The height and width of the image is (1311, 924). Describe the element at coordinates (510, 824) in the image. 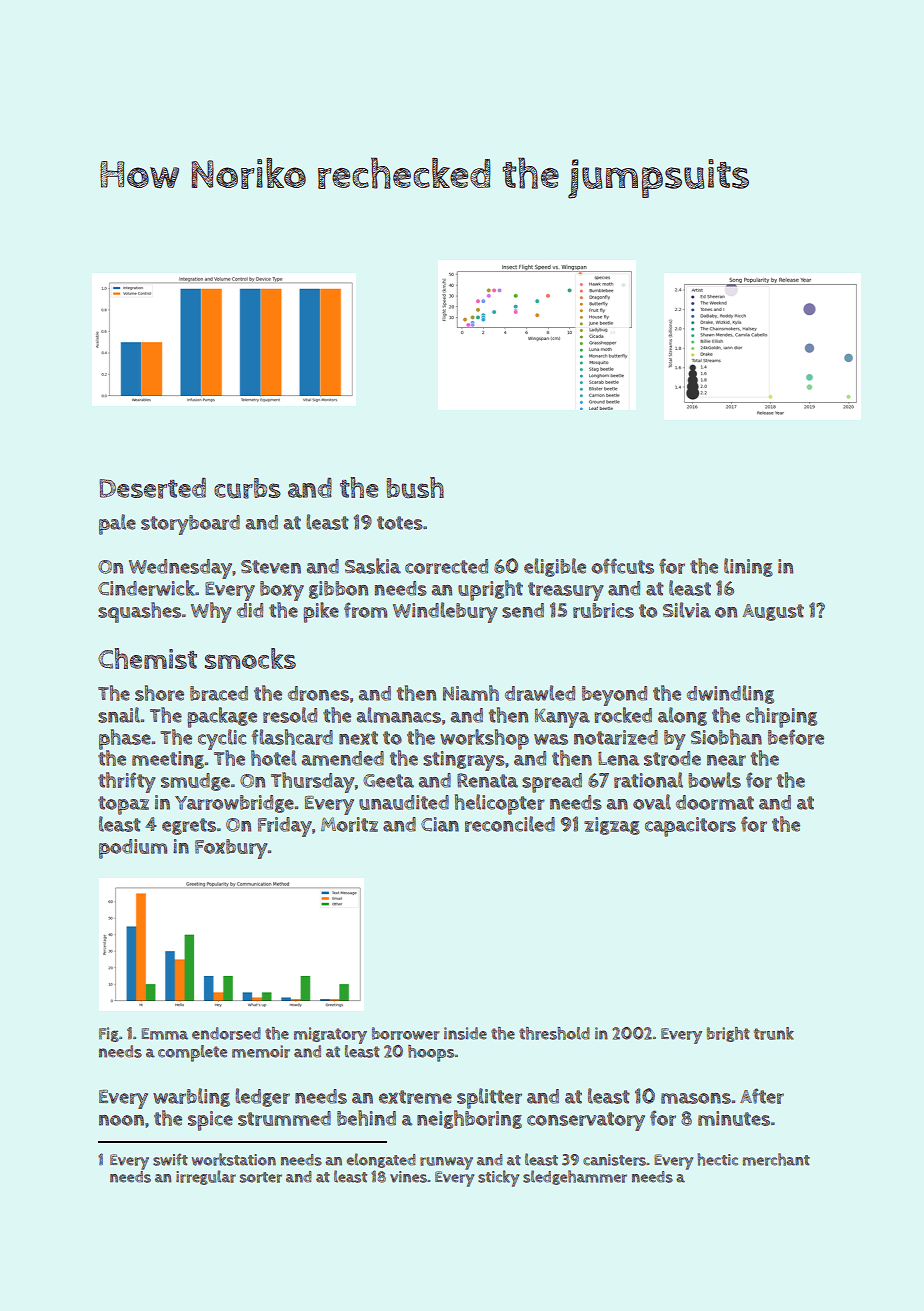

I see `reconciled` at that location.
